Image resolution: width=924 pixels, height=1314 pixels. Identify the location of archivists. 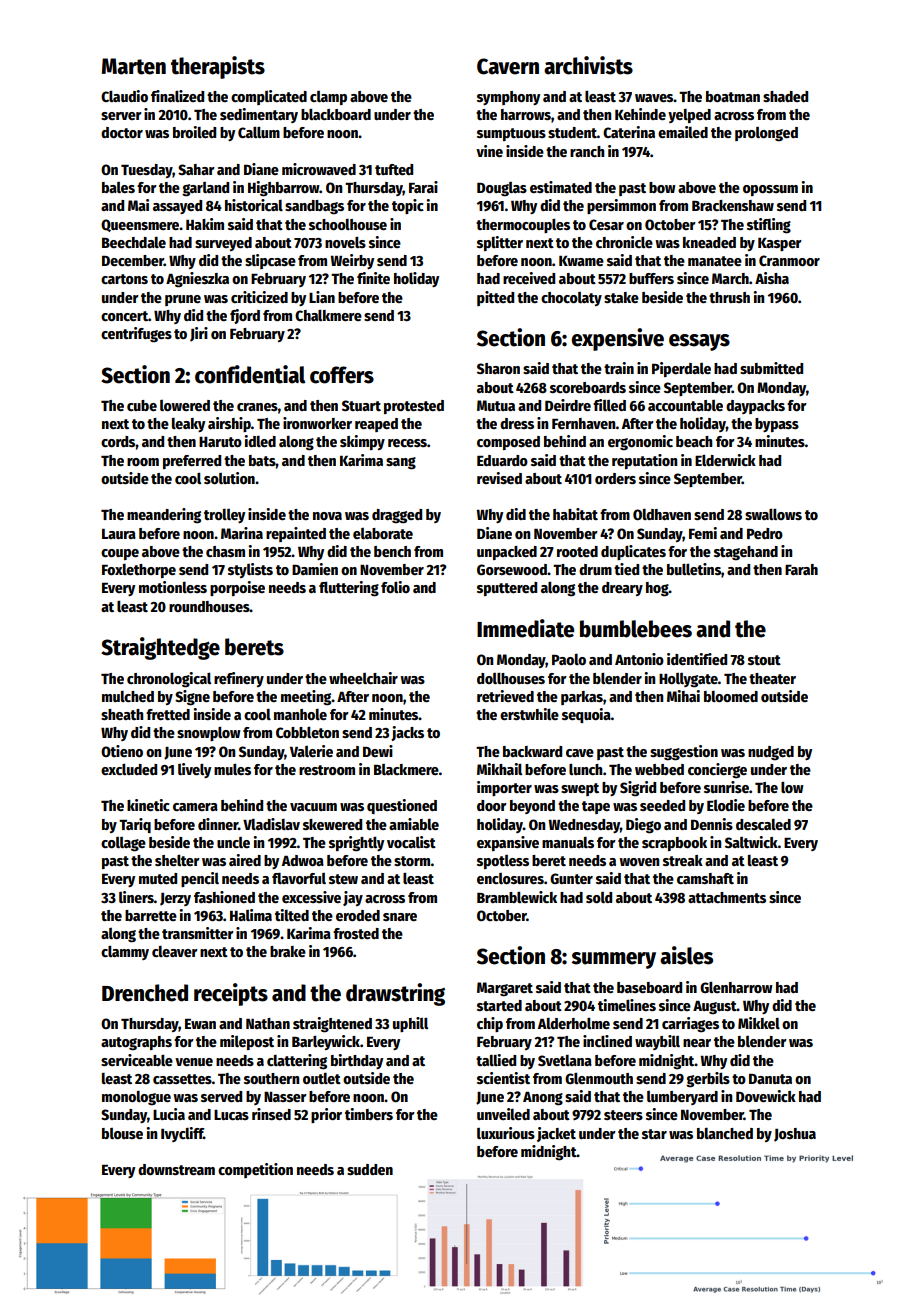
(588, 65).
